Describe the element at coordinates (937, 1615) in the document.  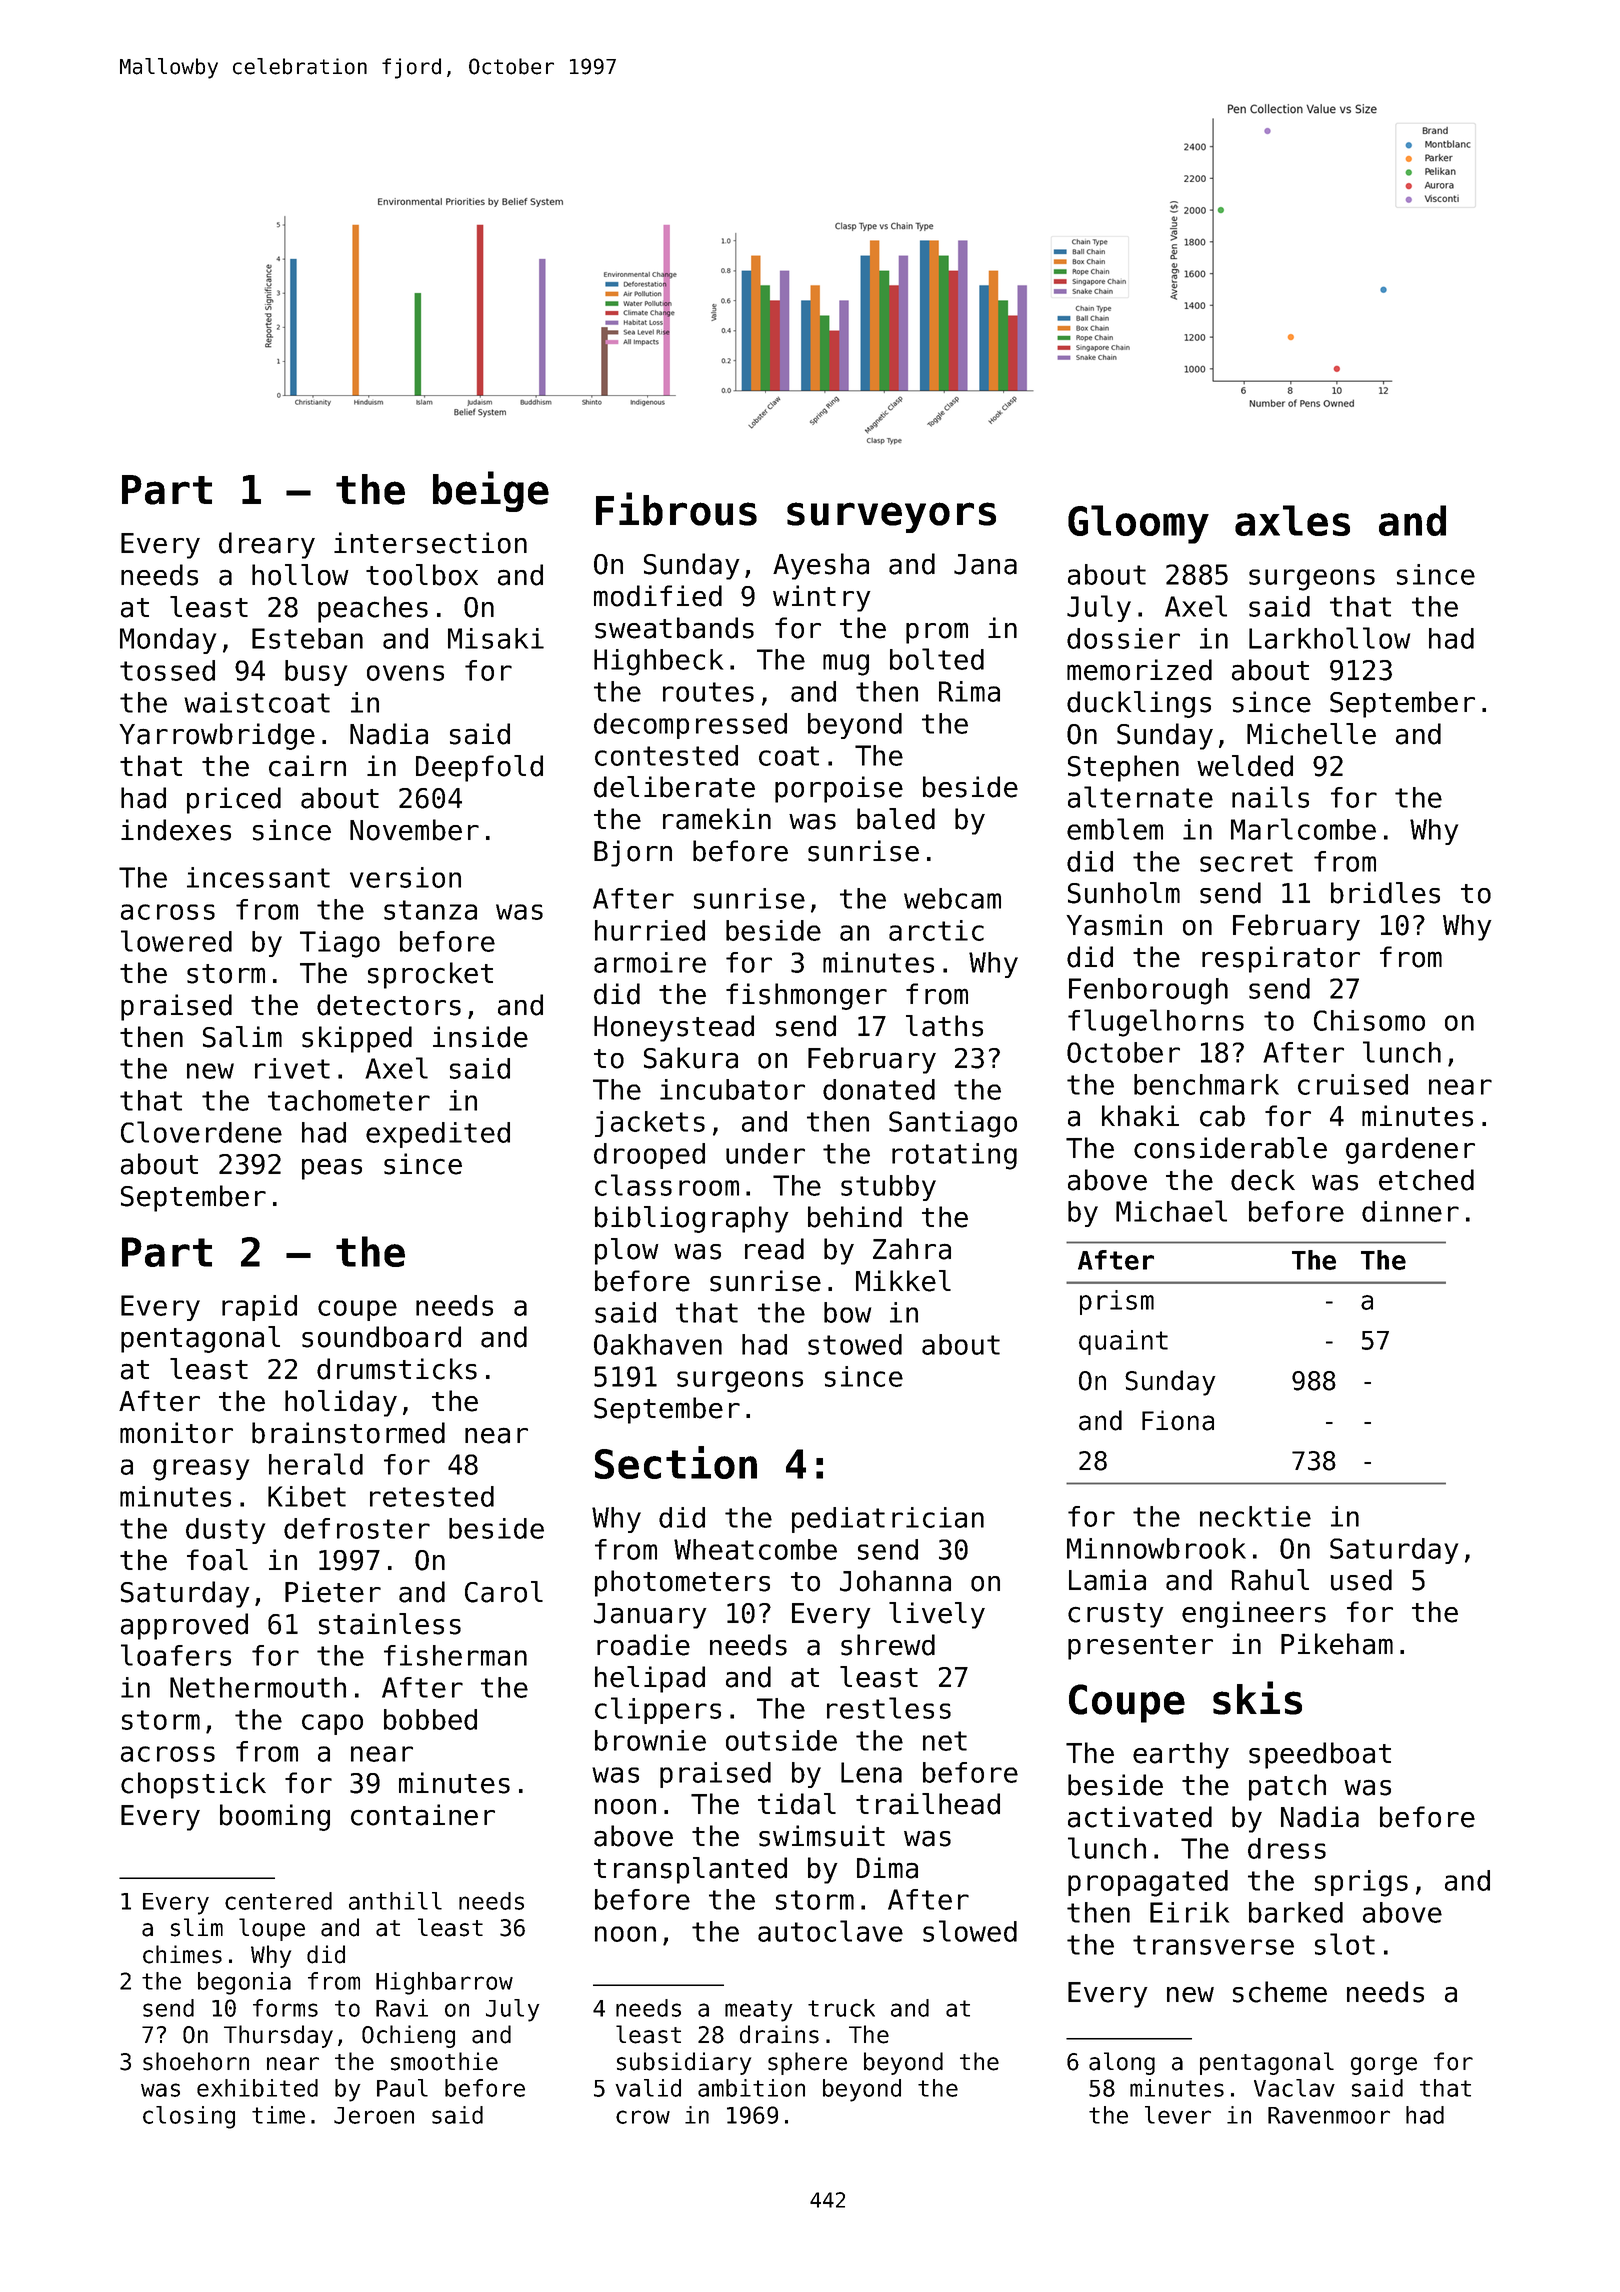
I see `lively` at that location.
